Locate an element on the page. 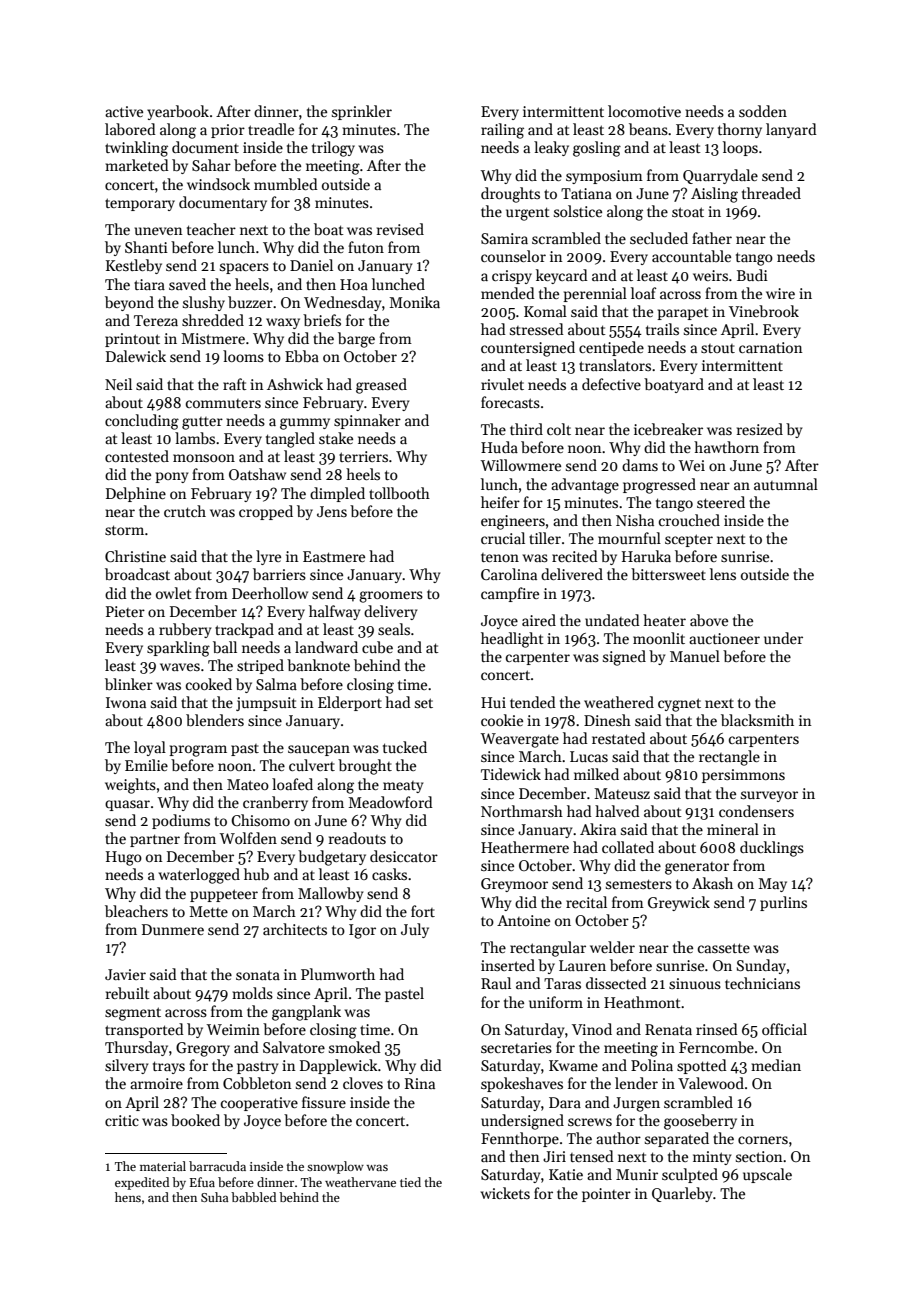 This page has height=1308, width=924. Neil is located at coordinates (118, 384).
